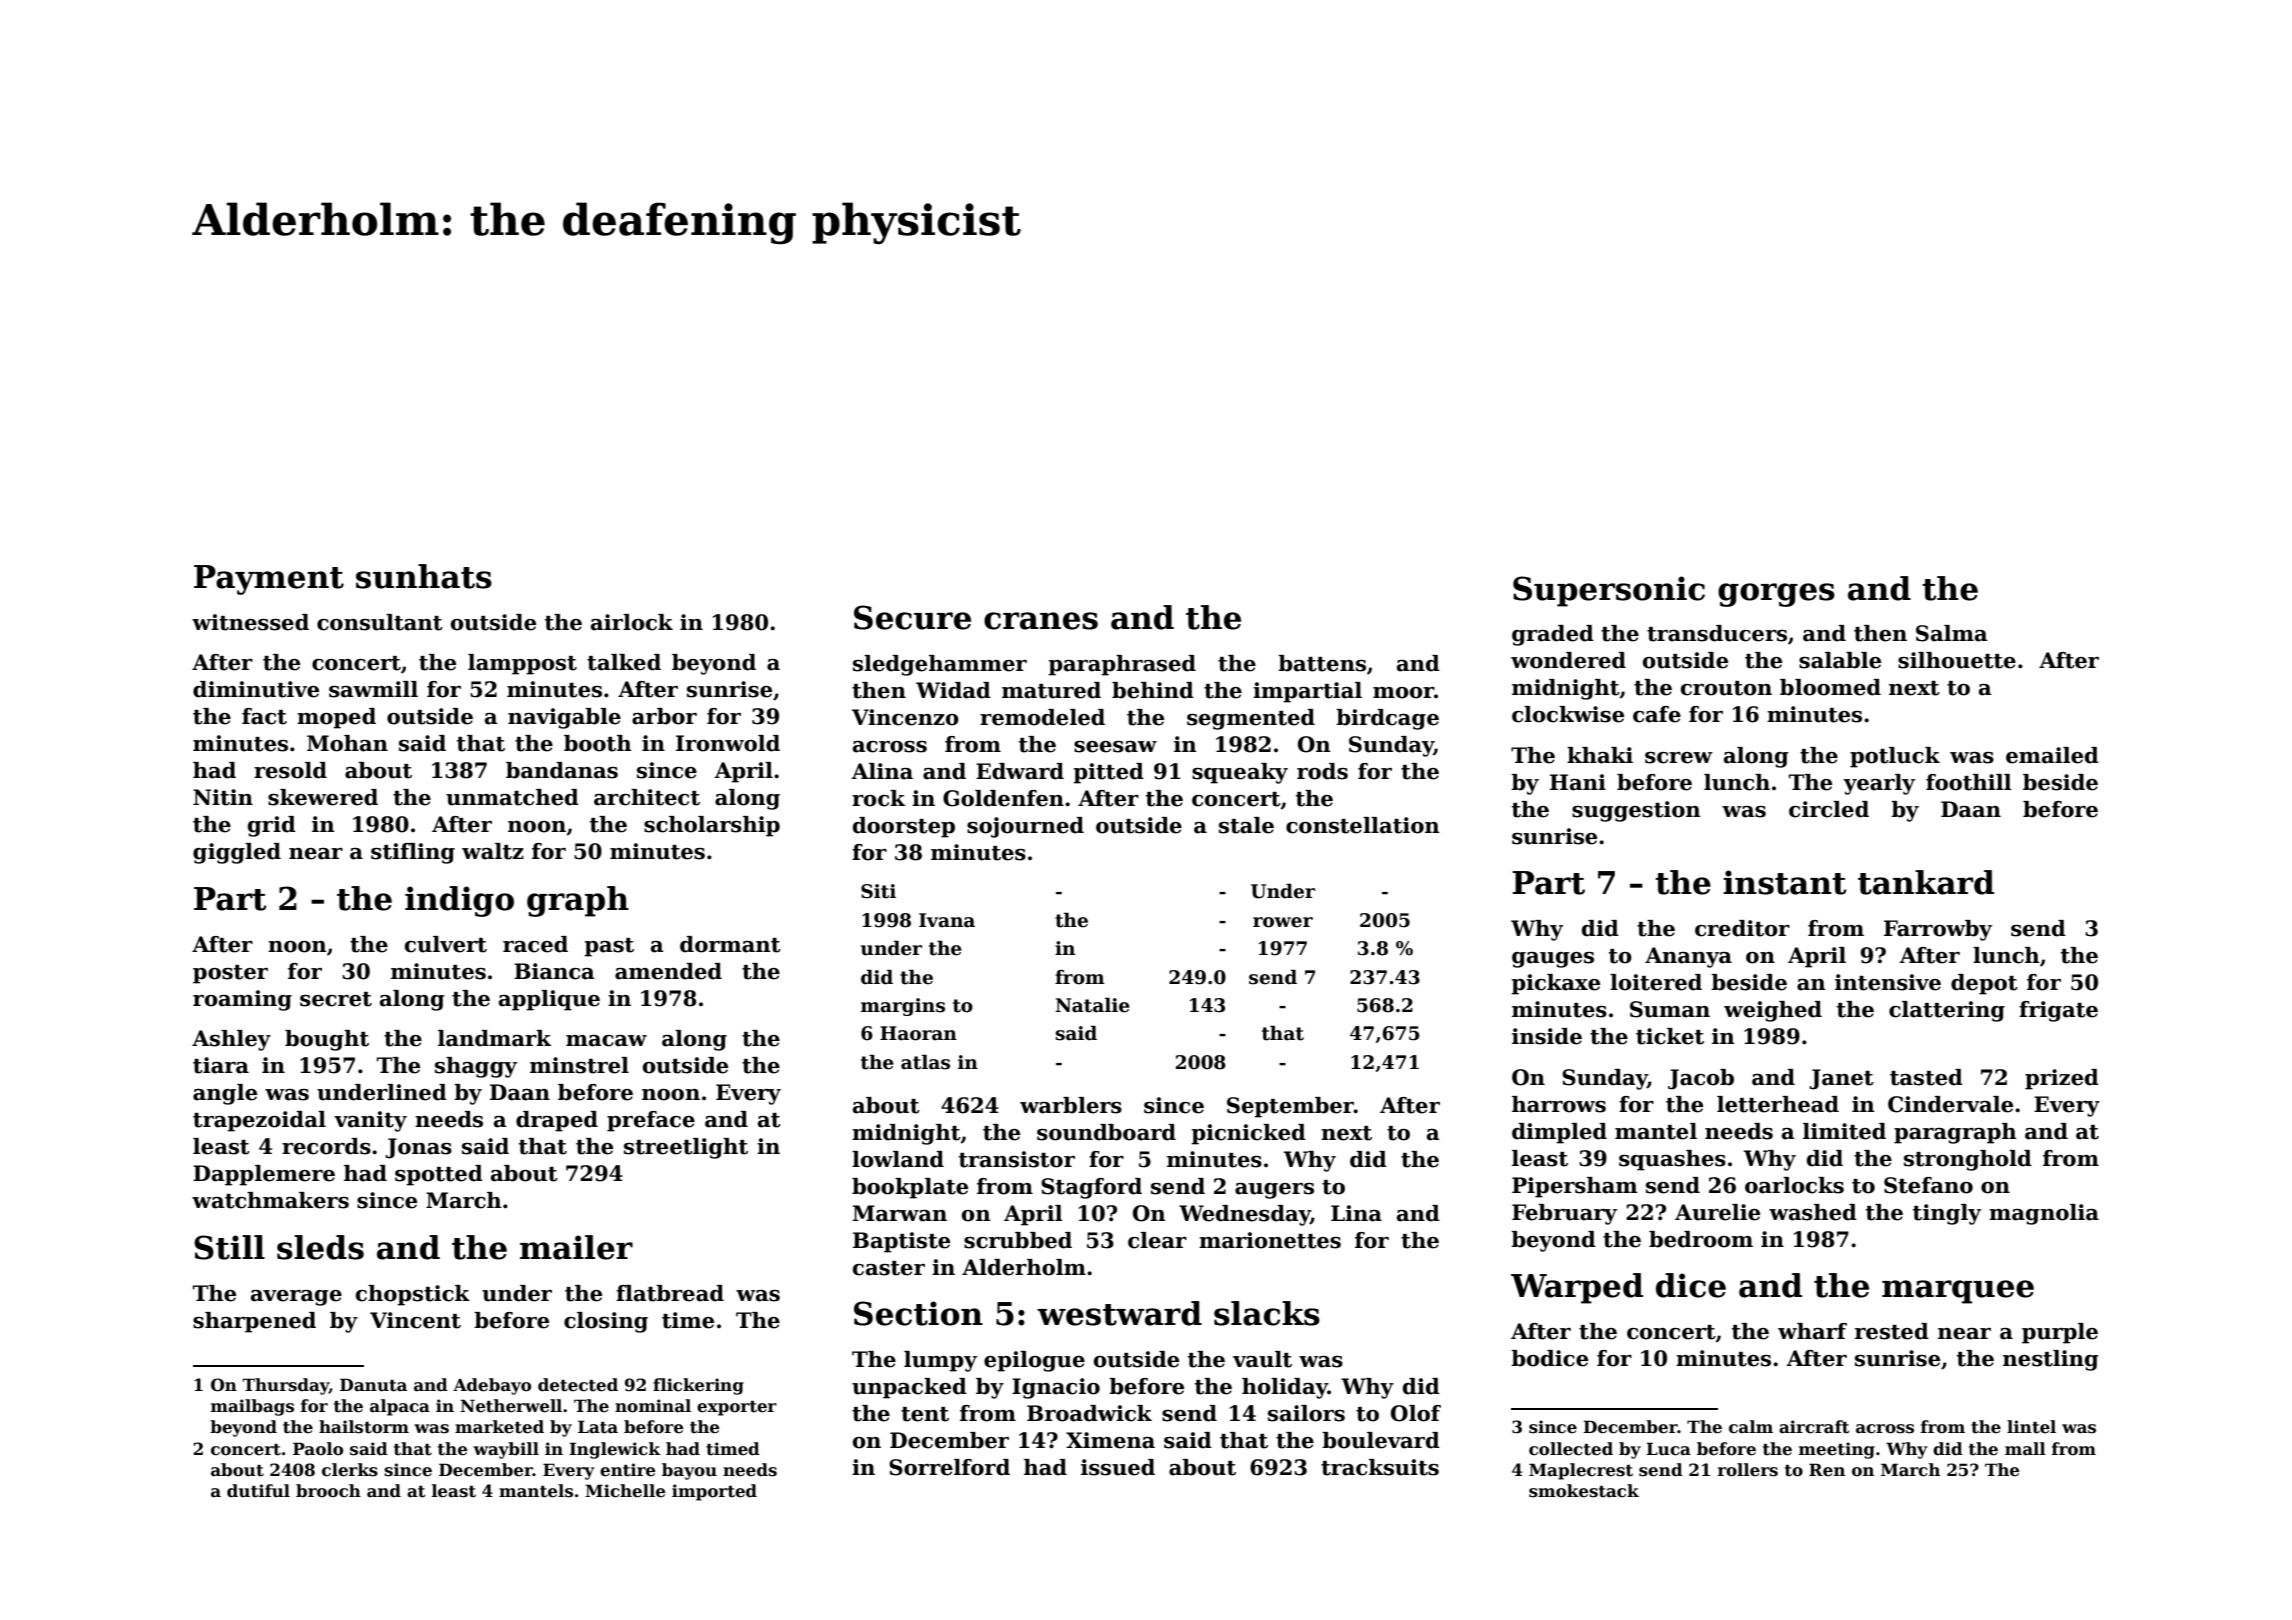 This page has width=2292, height=1620. I want to click on poster, so click(230, 974).
